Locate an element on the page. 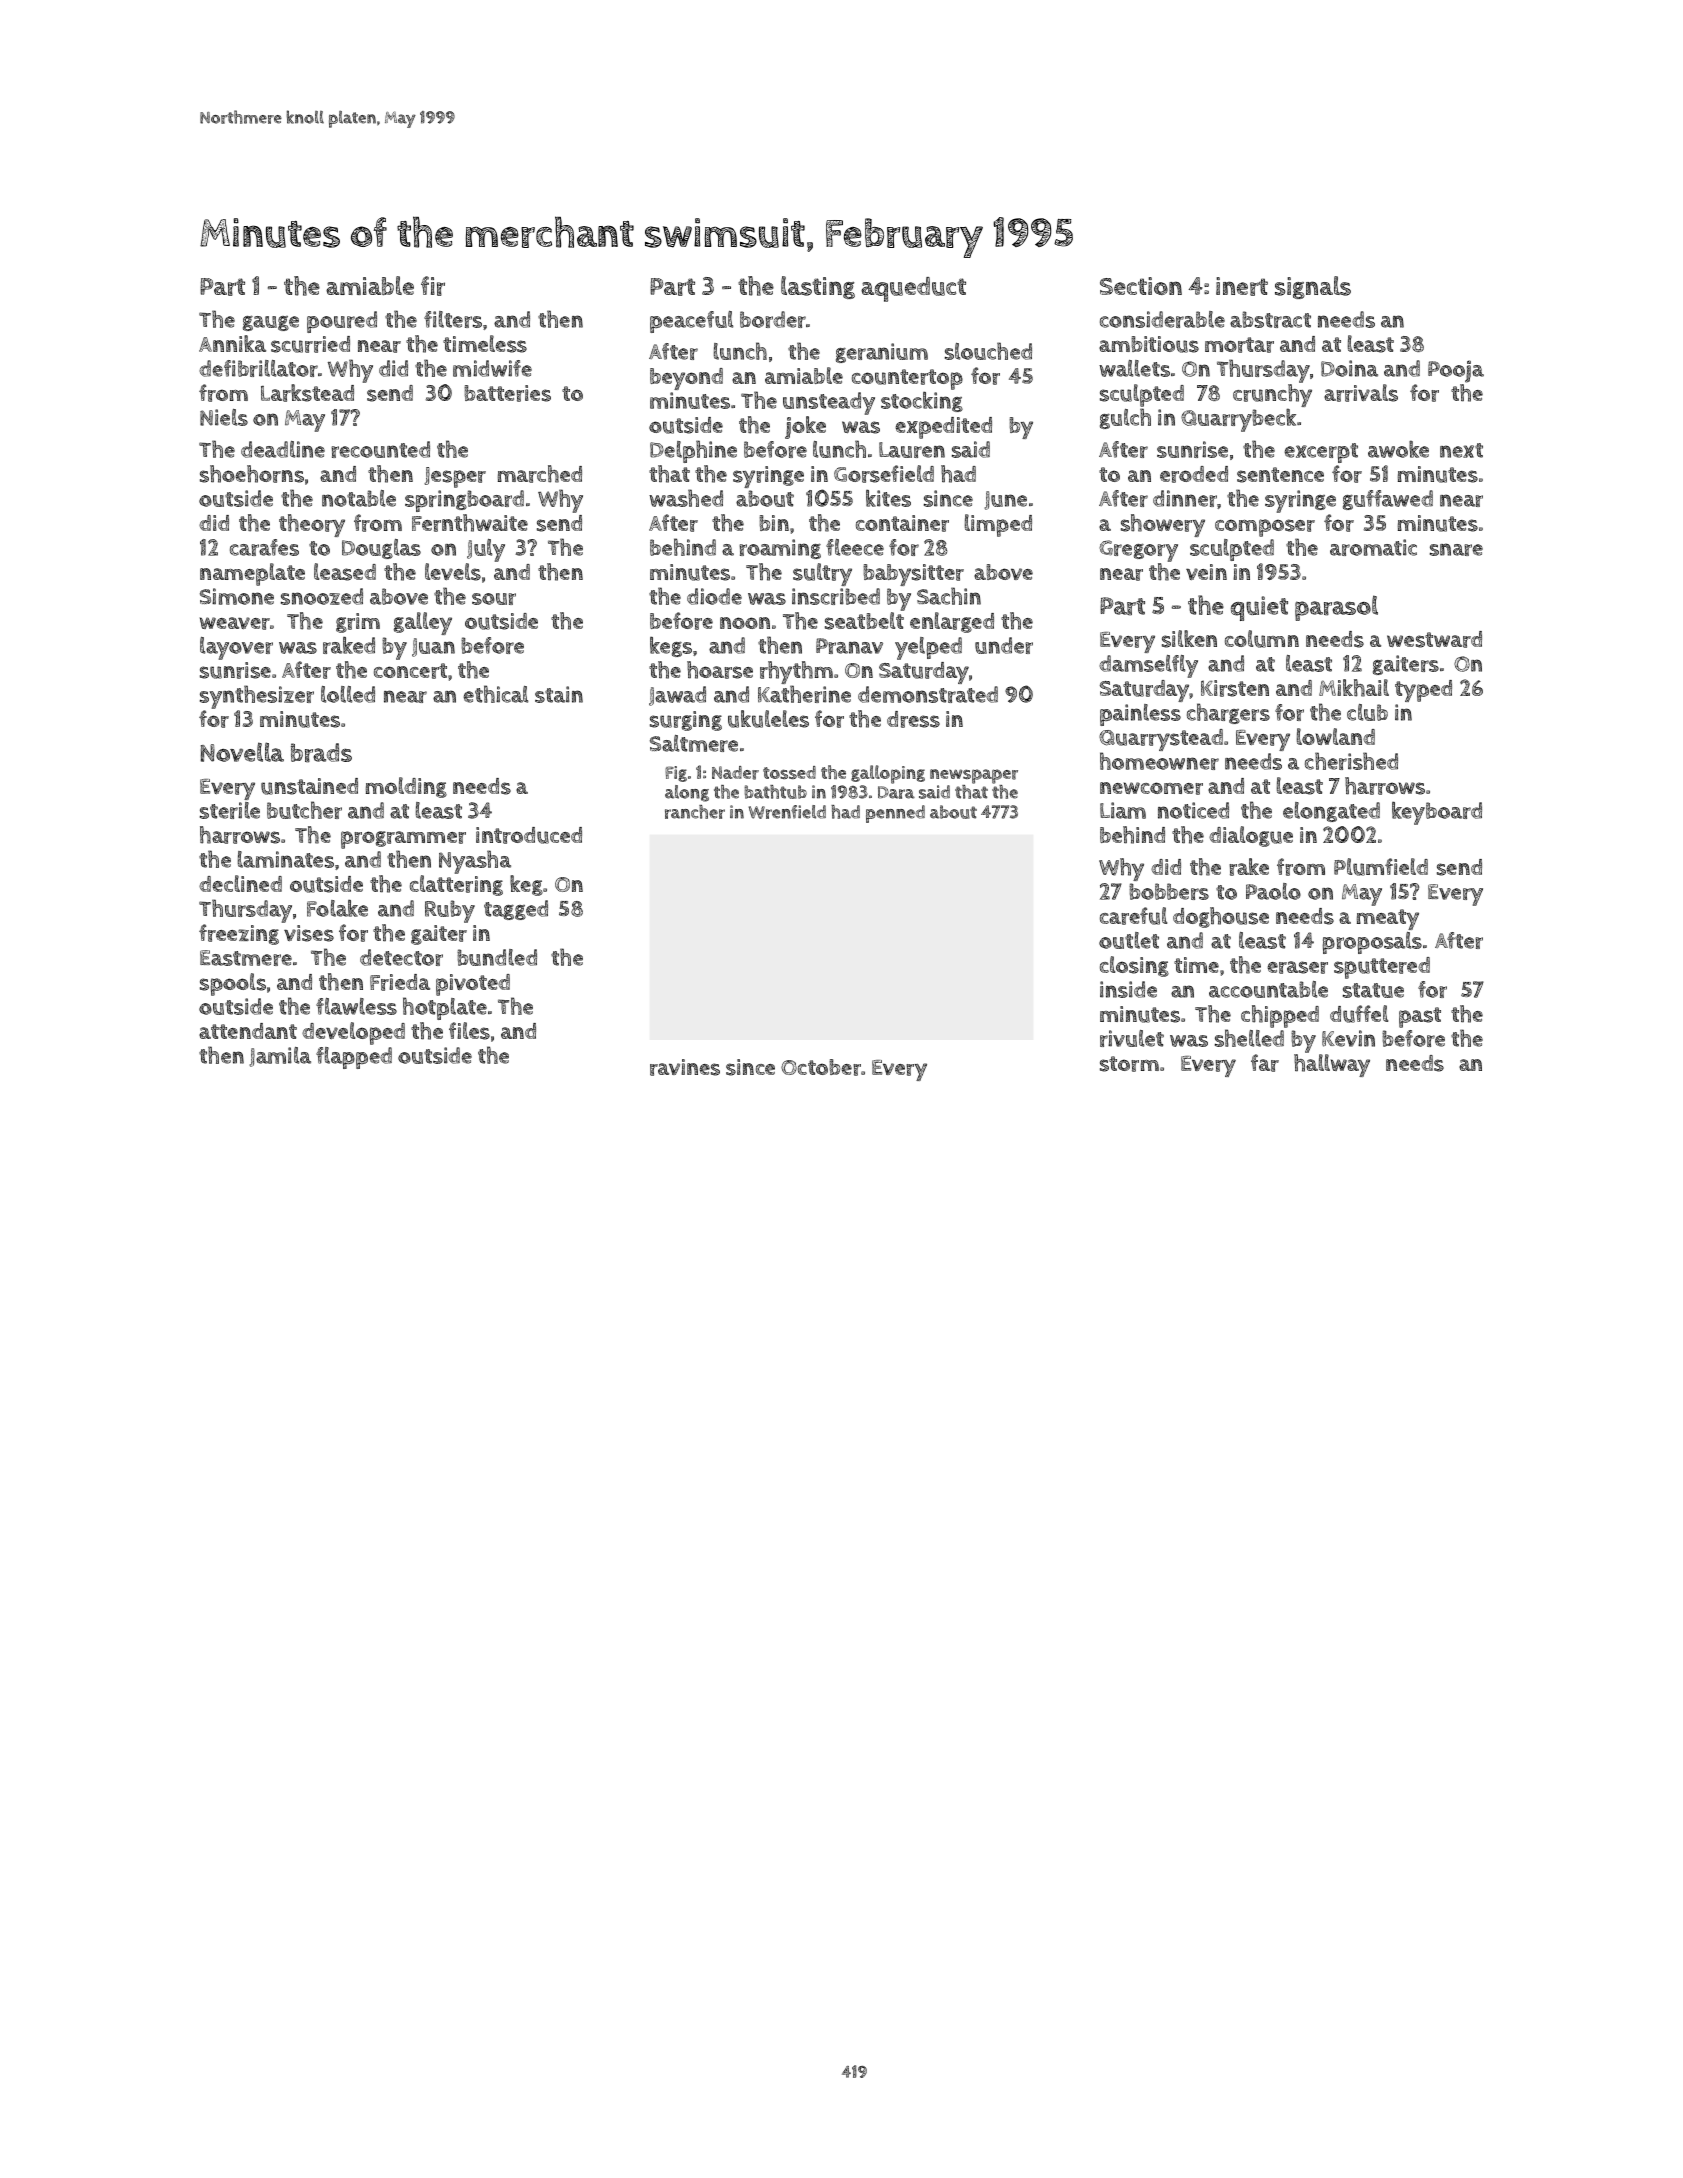 This page has height=2178, width=1683. fir is located at coordinates (433, 286).
